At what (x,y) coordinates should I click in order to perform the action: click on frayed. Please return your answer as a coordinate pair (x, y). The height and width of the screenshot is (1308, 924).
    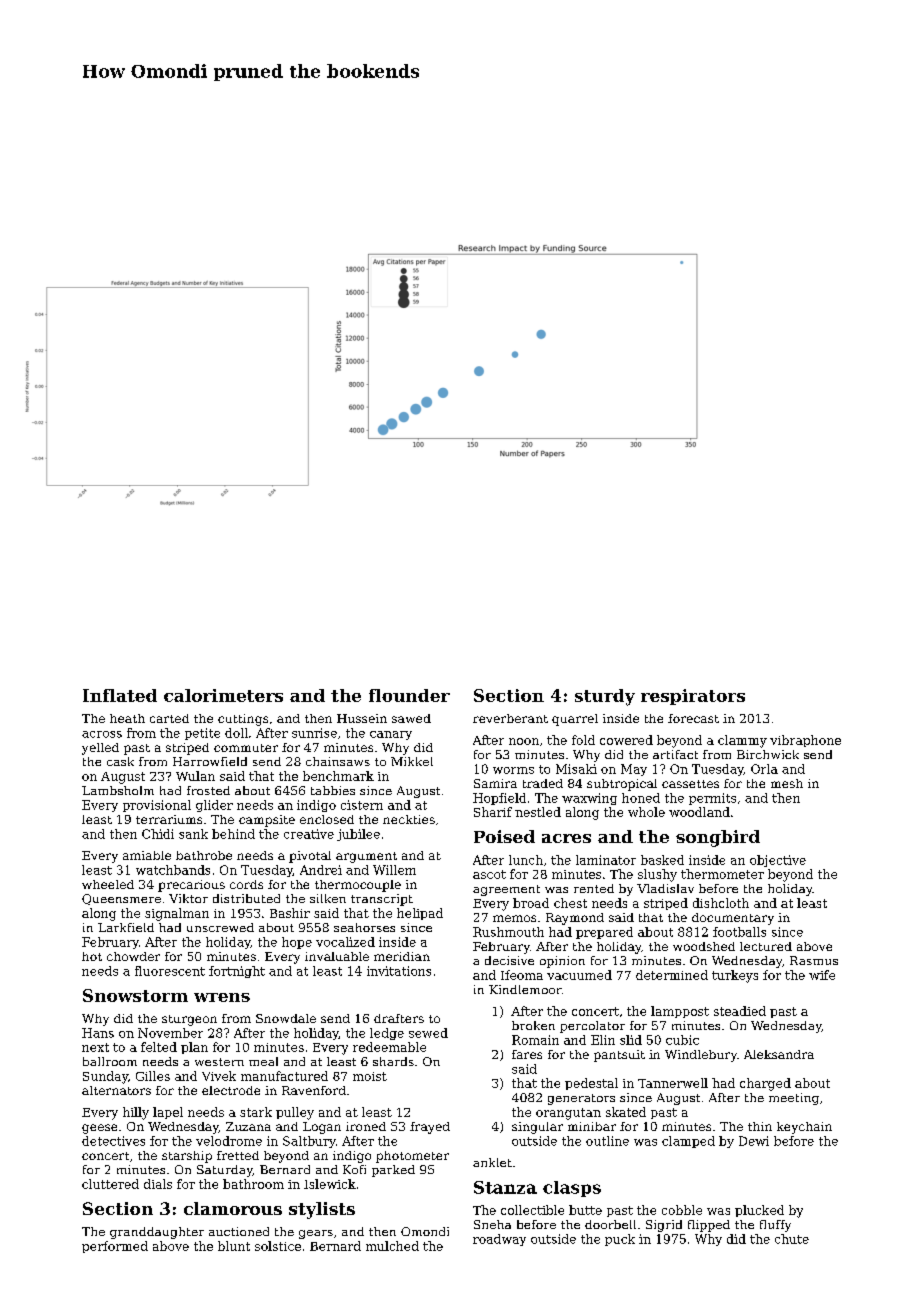
    Looking at the image, I should click on (430, 1128).
